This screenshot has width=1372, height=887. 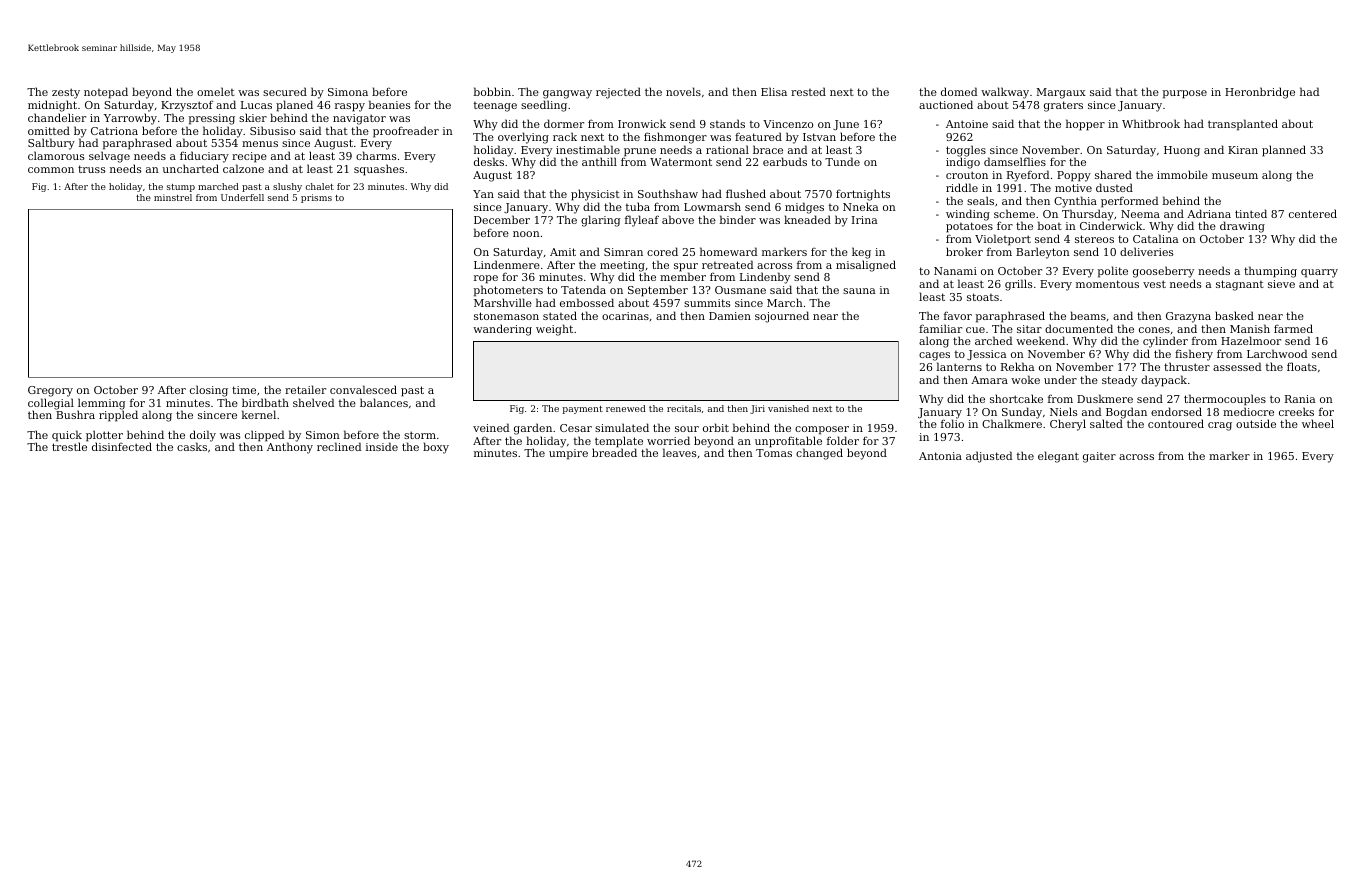 I want to click on Heronbridge, so click(x=1260, y=93).
